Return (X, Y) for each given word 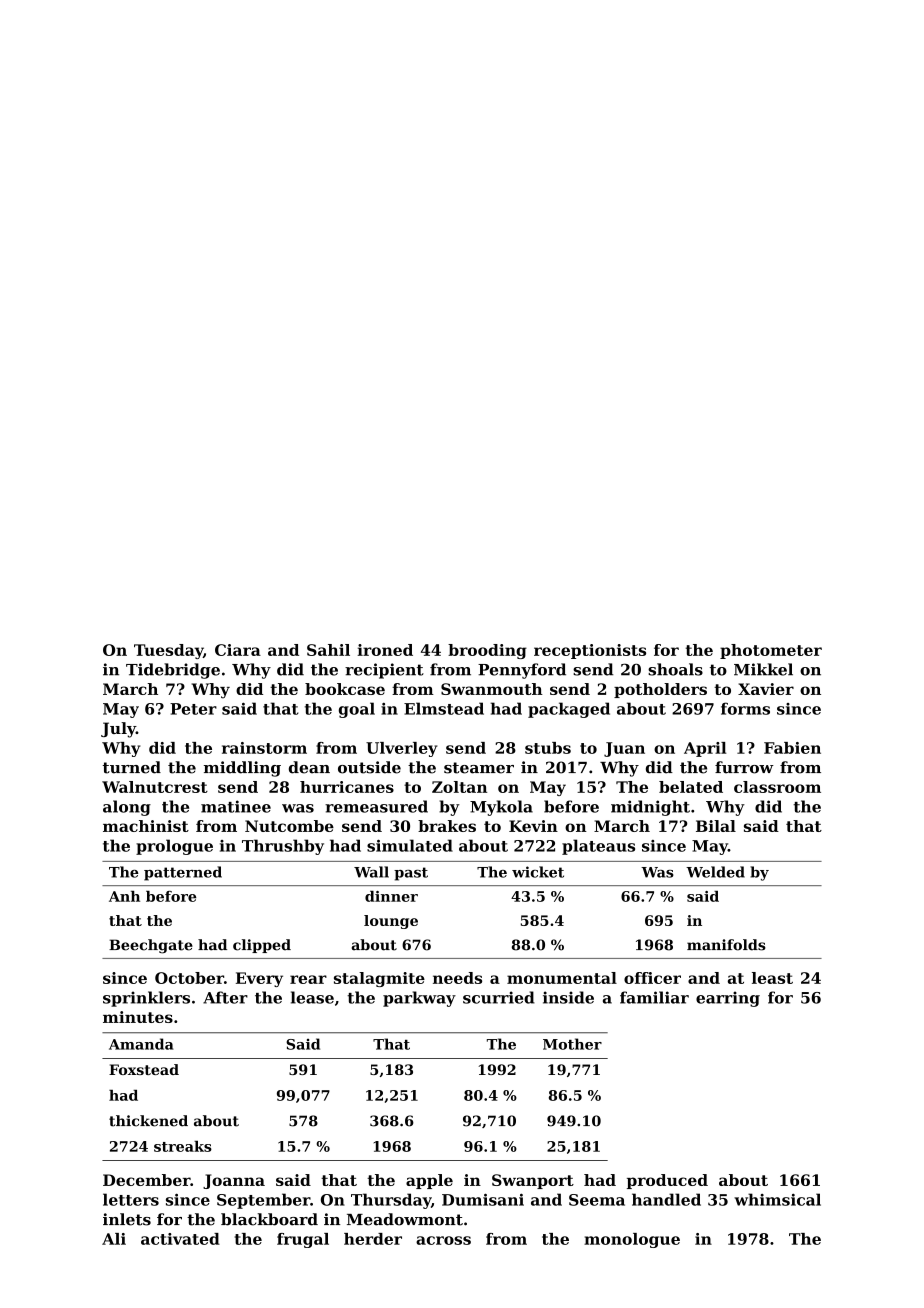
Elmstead (444, 708)
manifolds (726, 945)
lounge (391, 922)
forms (745, 708)
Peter (193, 709)
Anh (124, 896)
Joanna (234, 1181)
